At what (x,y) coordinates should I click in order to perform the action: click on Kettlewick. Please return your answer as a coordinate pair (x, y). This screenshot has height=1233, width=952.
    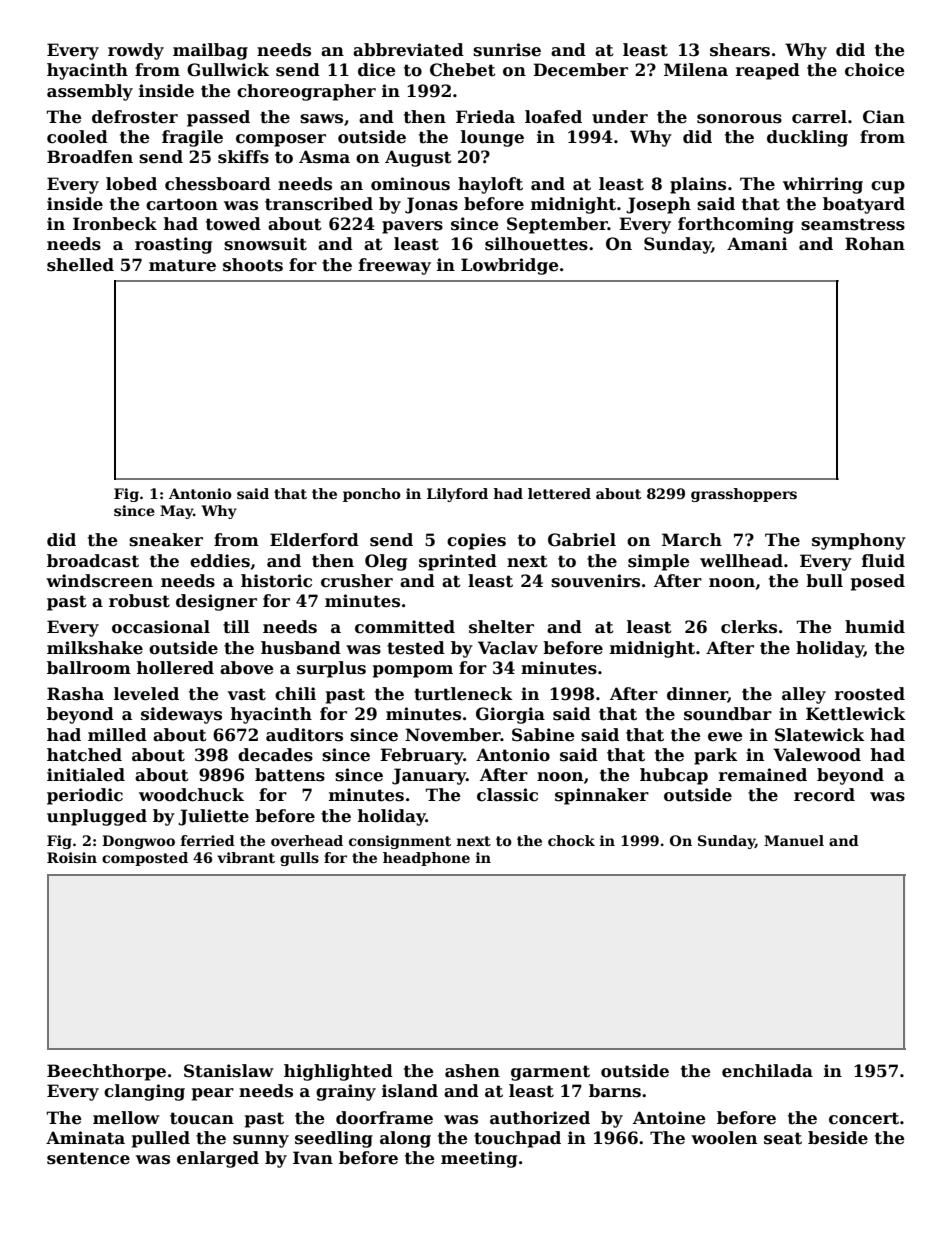
    Looking at the image, I should click on (856, 714).
